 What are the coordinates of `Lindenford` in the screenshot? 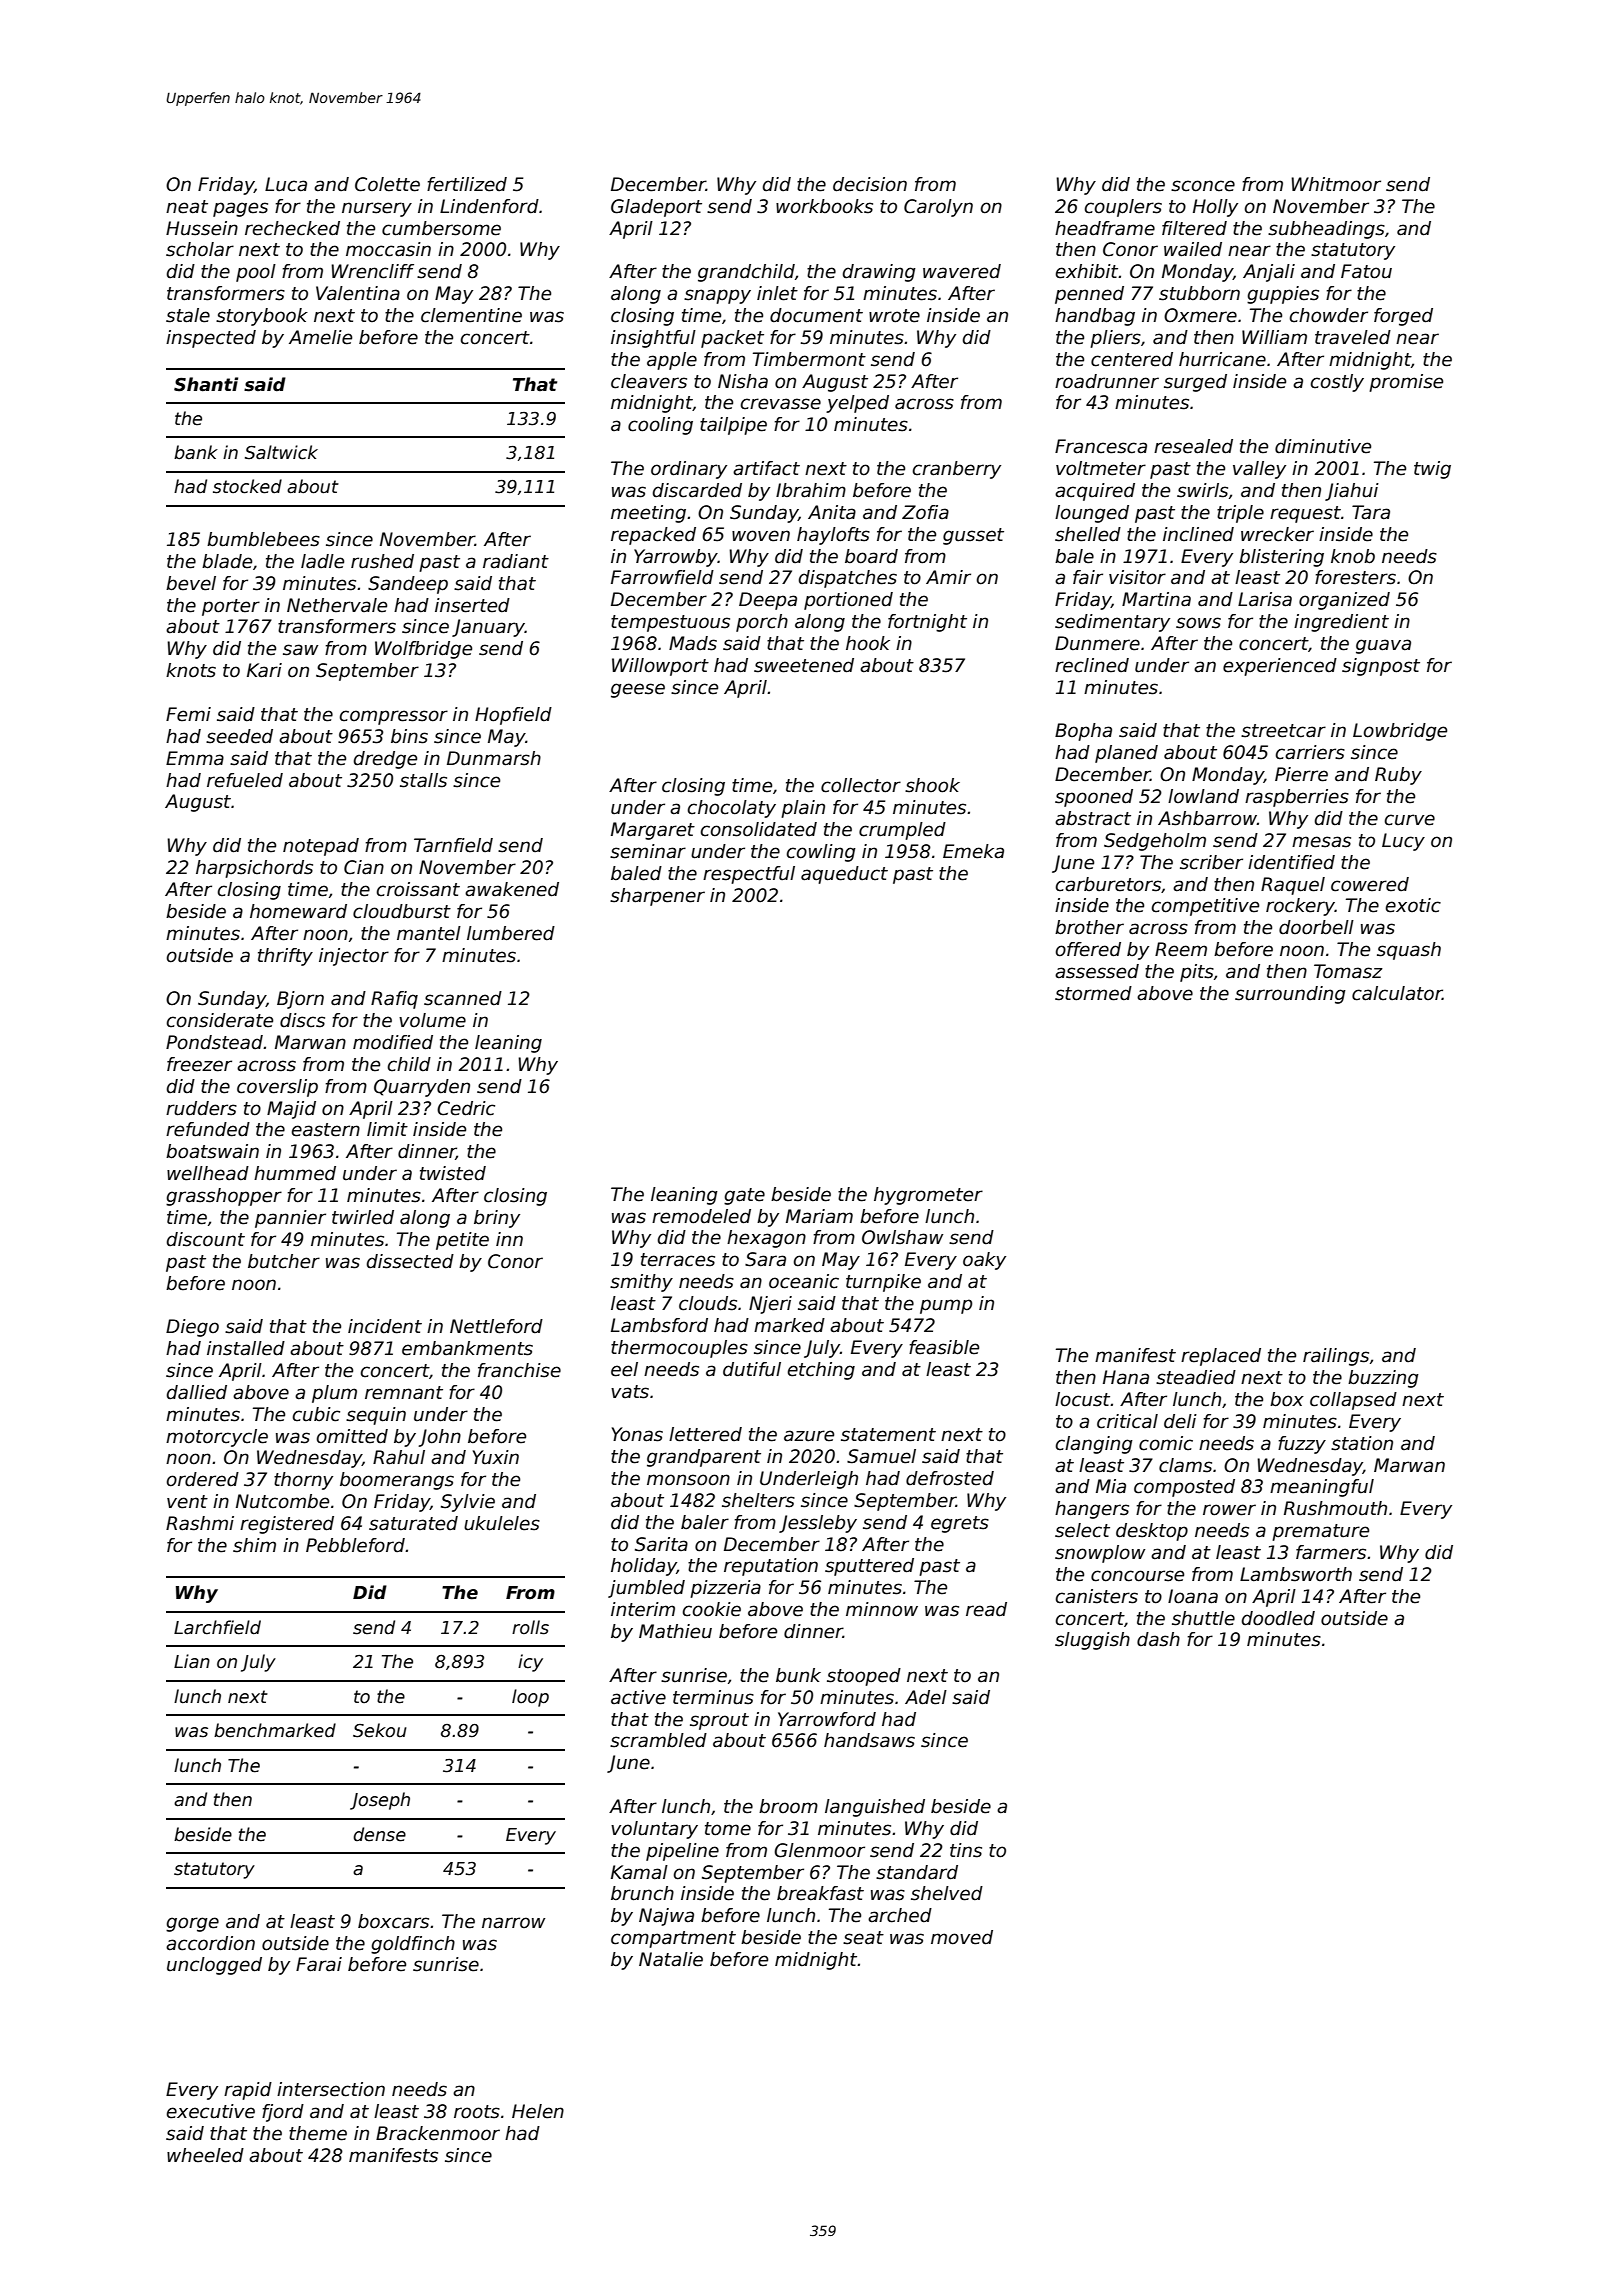 It's located at (489, 206).
